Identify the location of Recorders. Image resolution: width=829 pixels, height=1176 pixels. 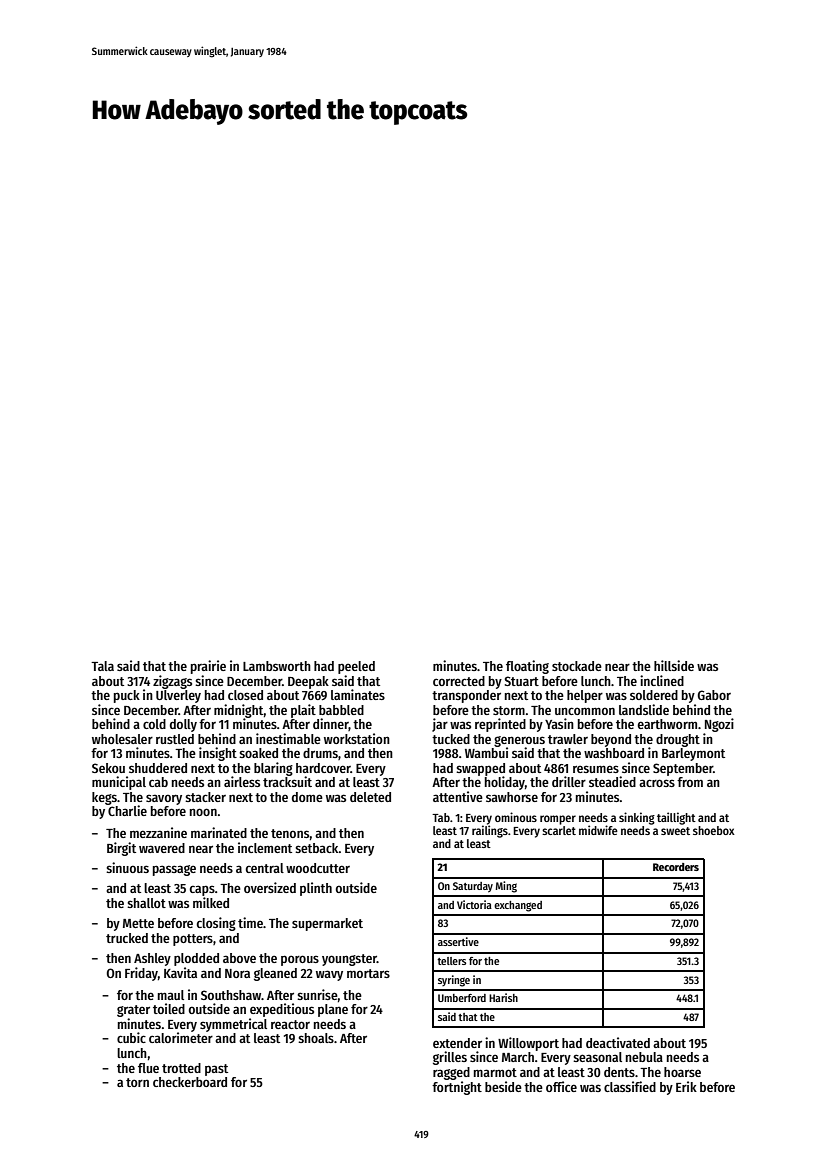
(676, 867).
